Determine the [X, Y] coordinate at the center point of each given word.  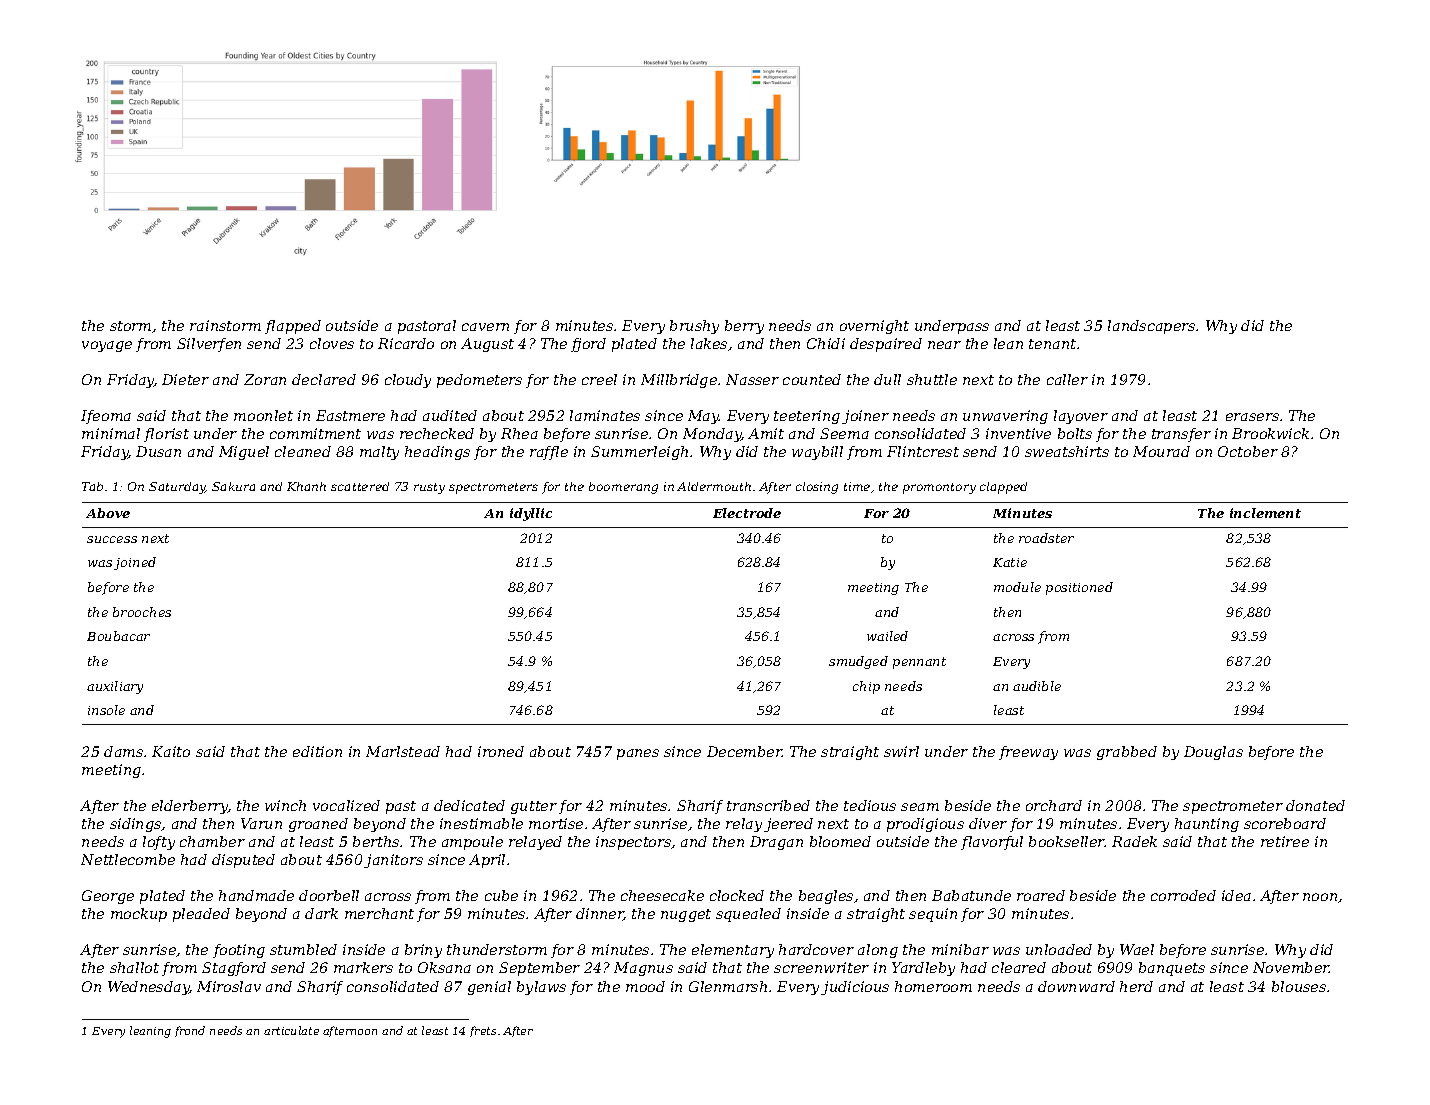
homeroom [933, 986]
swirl [901, 751]
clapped [1003, 488]
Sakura [233, 486]
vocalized [346, 805]
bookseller [1067, 841]
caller [1067, 379]
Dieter [185, 379]
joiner [865, 417]
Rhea [519, 433]
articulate [291, 1030]
